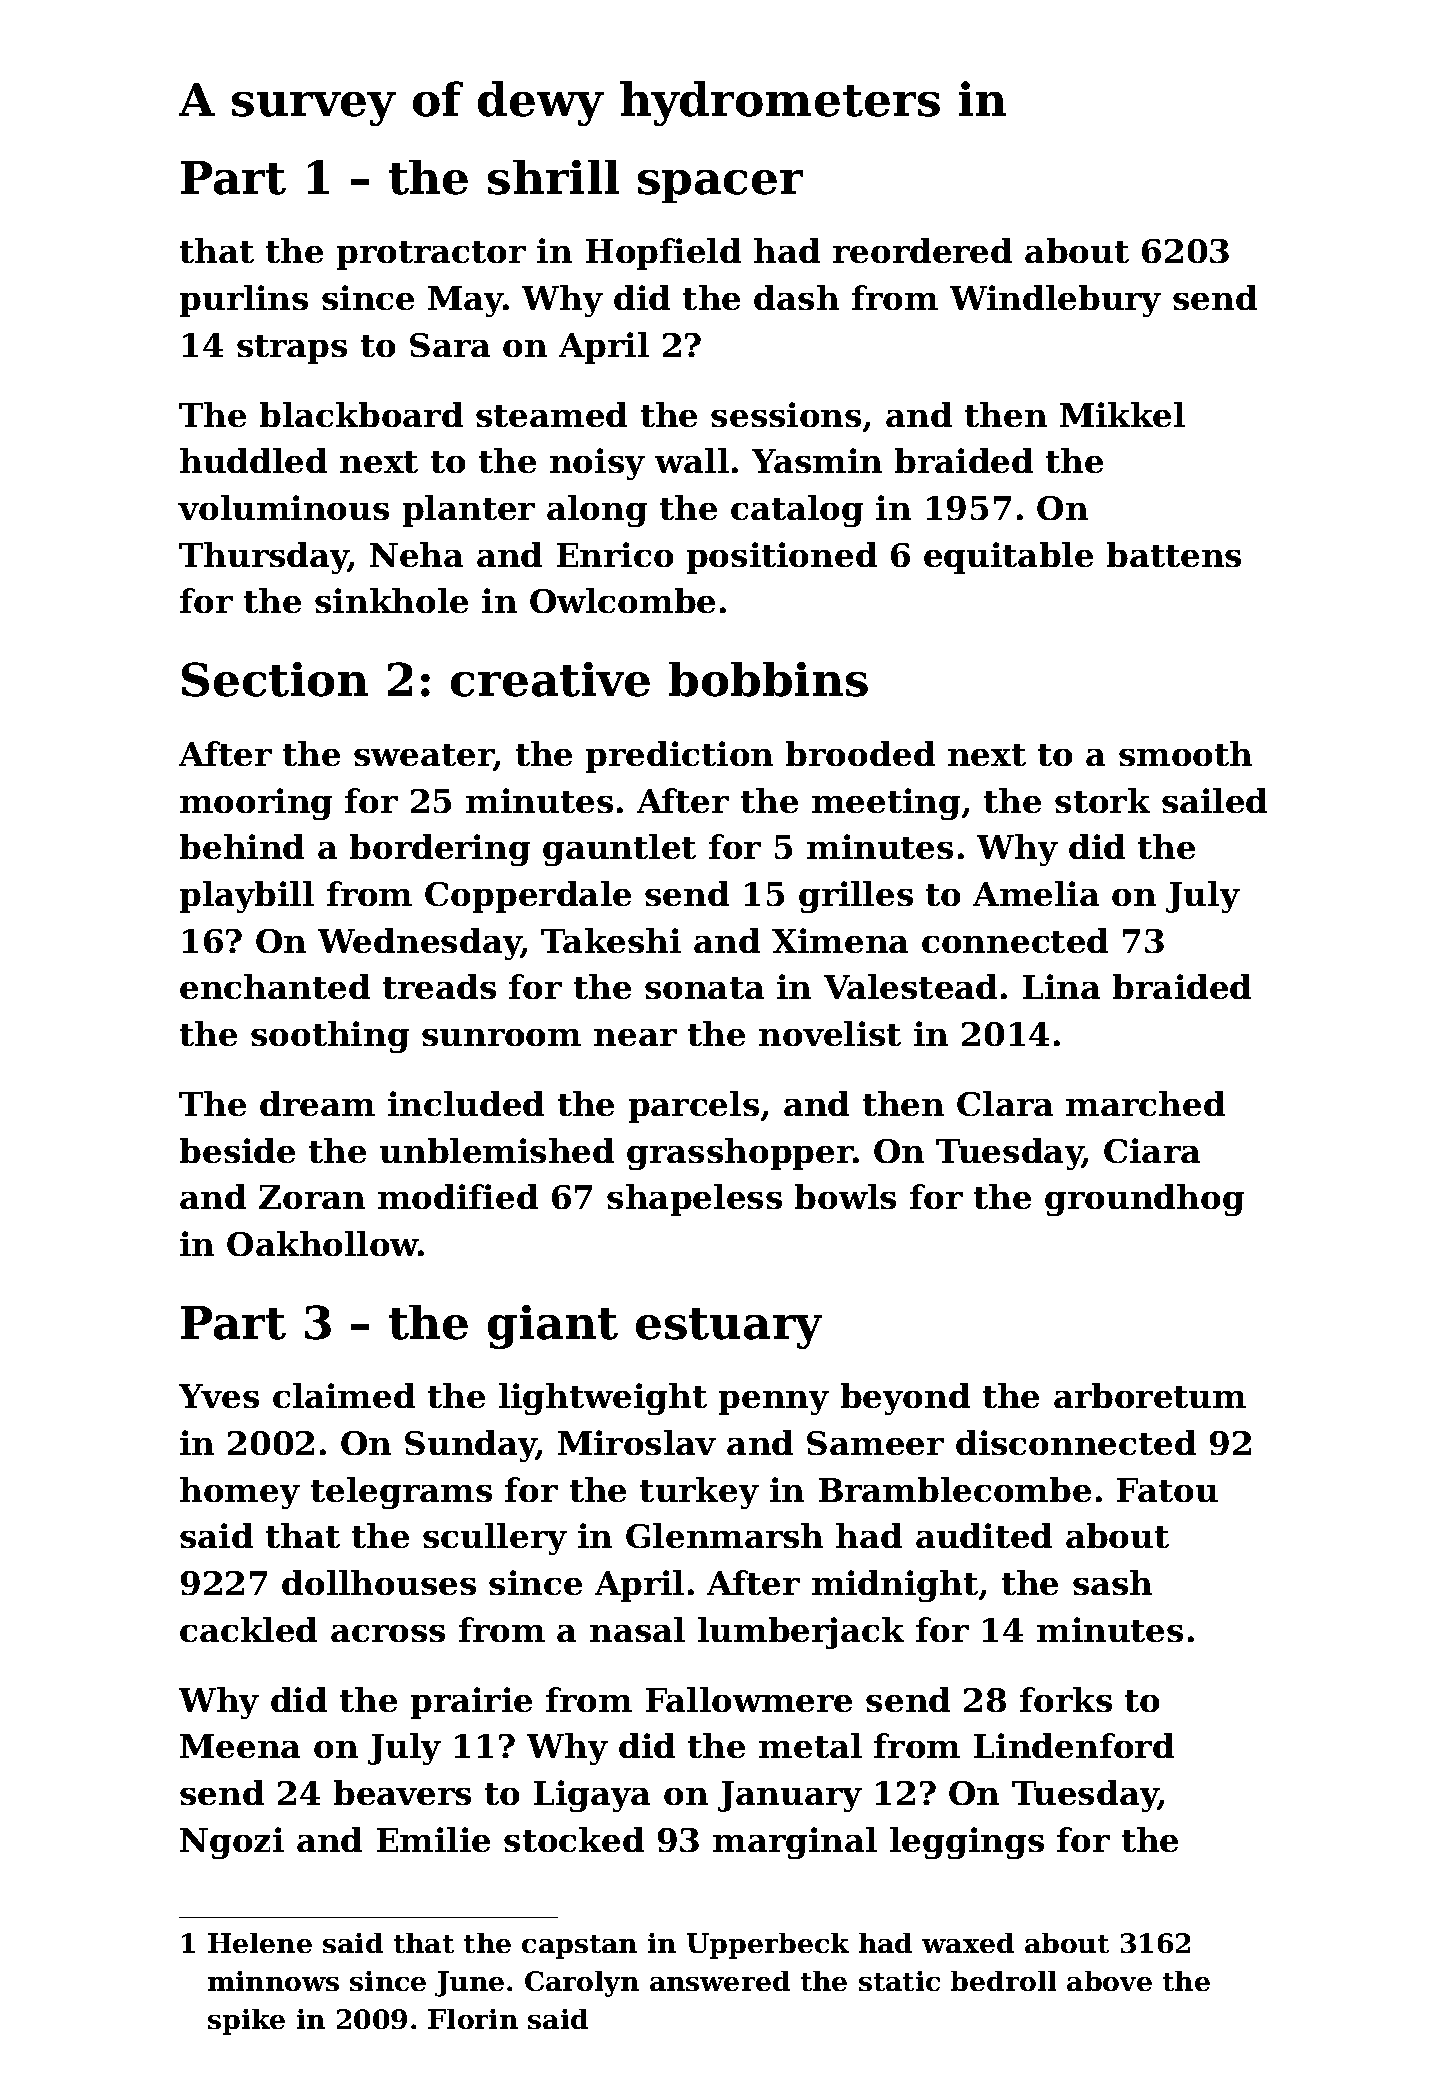 Image resolution: width=1450 pixels, height=2100 pixels. Describe the element at coordinates (260, 1943) in the image. I see `Helene` at that location.
